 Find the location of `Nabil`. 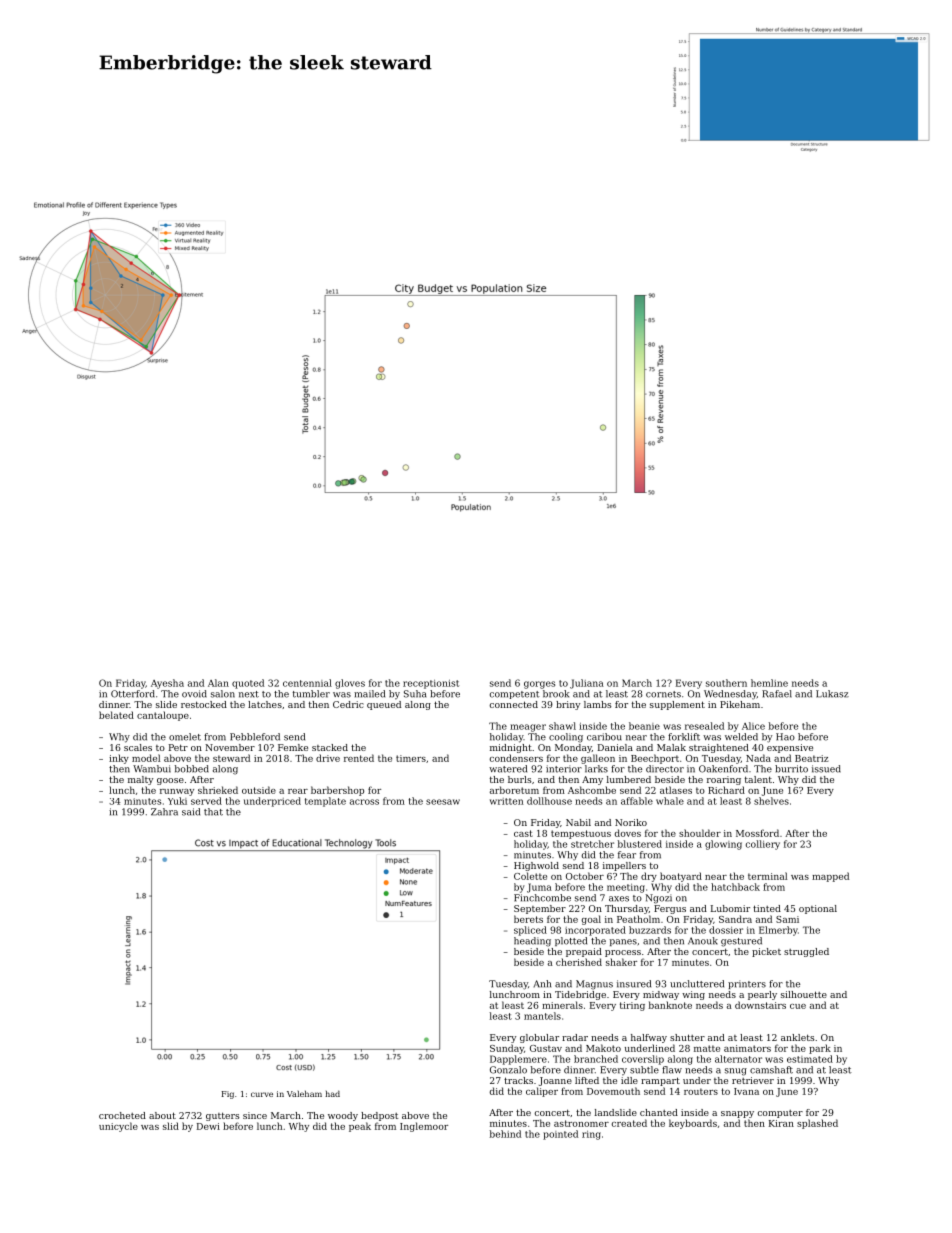

Nabil is located at coordinates (578, 822).
